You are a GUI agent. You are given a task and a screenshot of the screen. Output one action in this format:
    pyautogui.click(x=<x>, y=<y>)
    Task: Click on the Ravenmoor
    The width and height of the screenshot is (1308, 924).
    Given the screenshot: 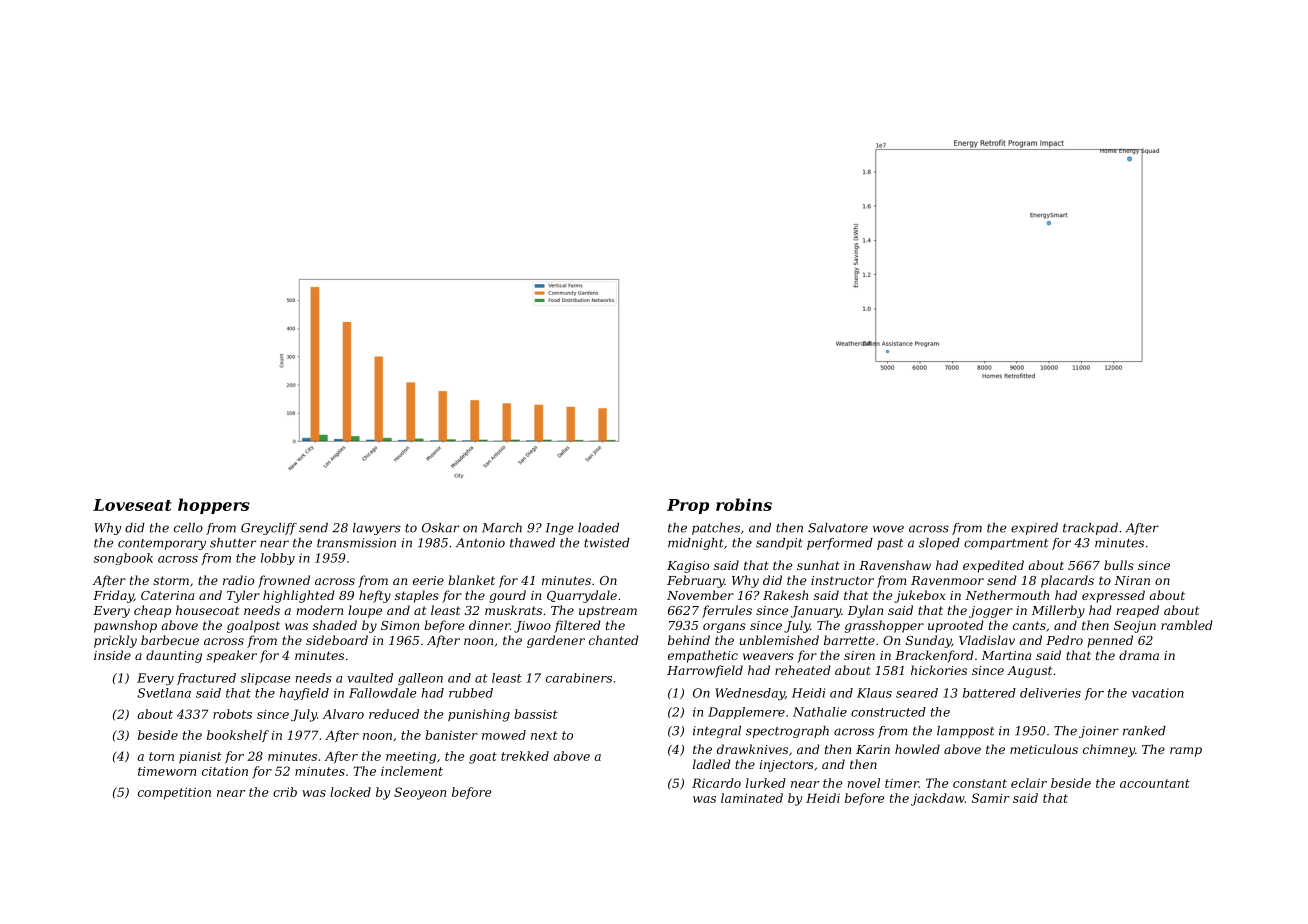 What is the action you would take?
    pyautogui.click(x=947, y=580)
